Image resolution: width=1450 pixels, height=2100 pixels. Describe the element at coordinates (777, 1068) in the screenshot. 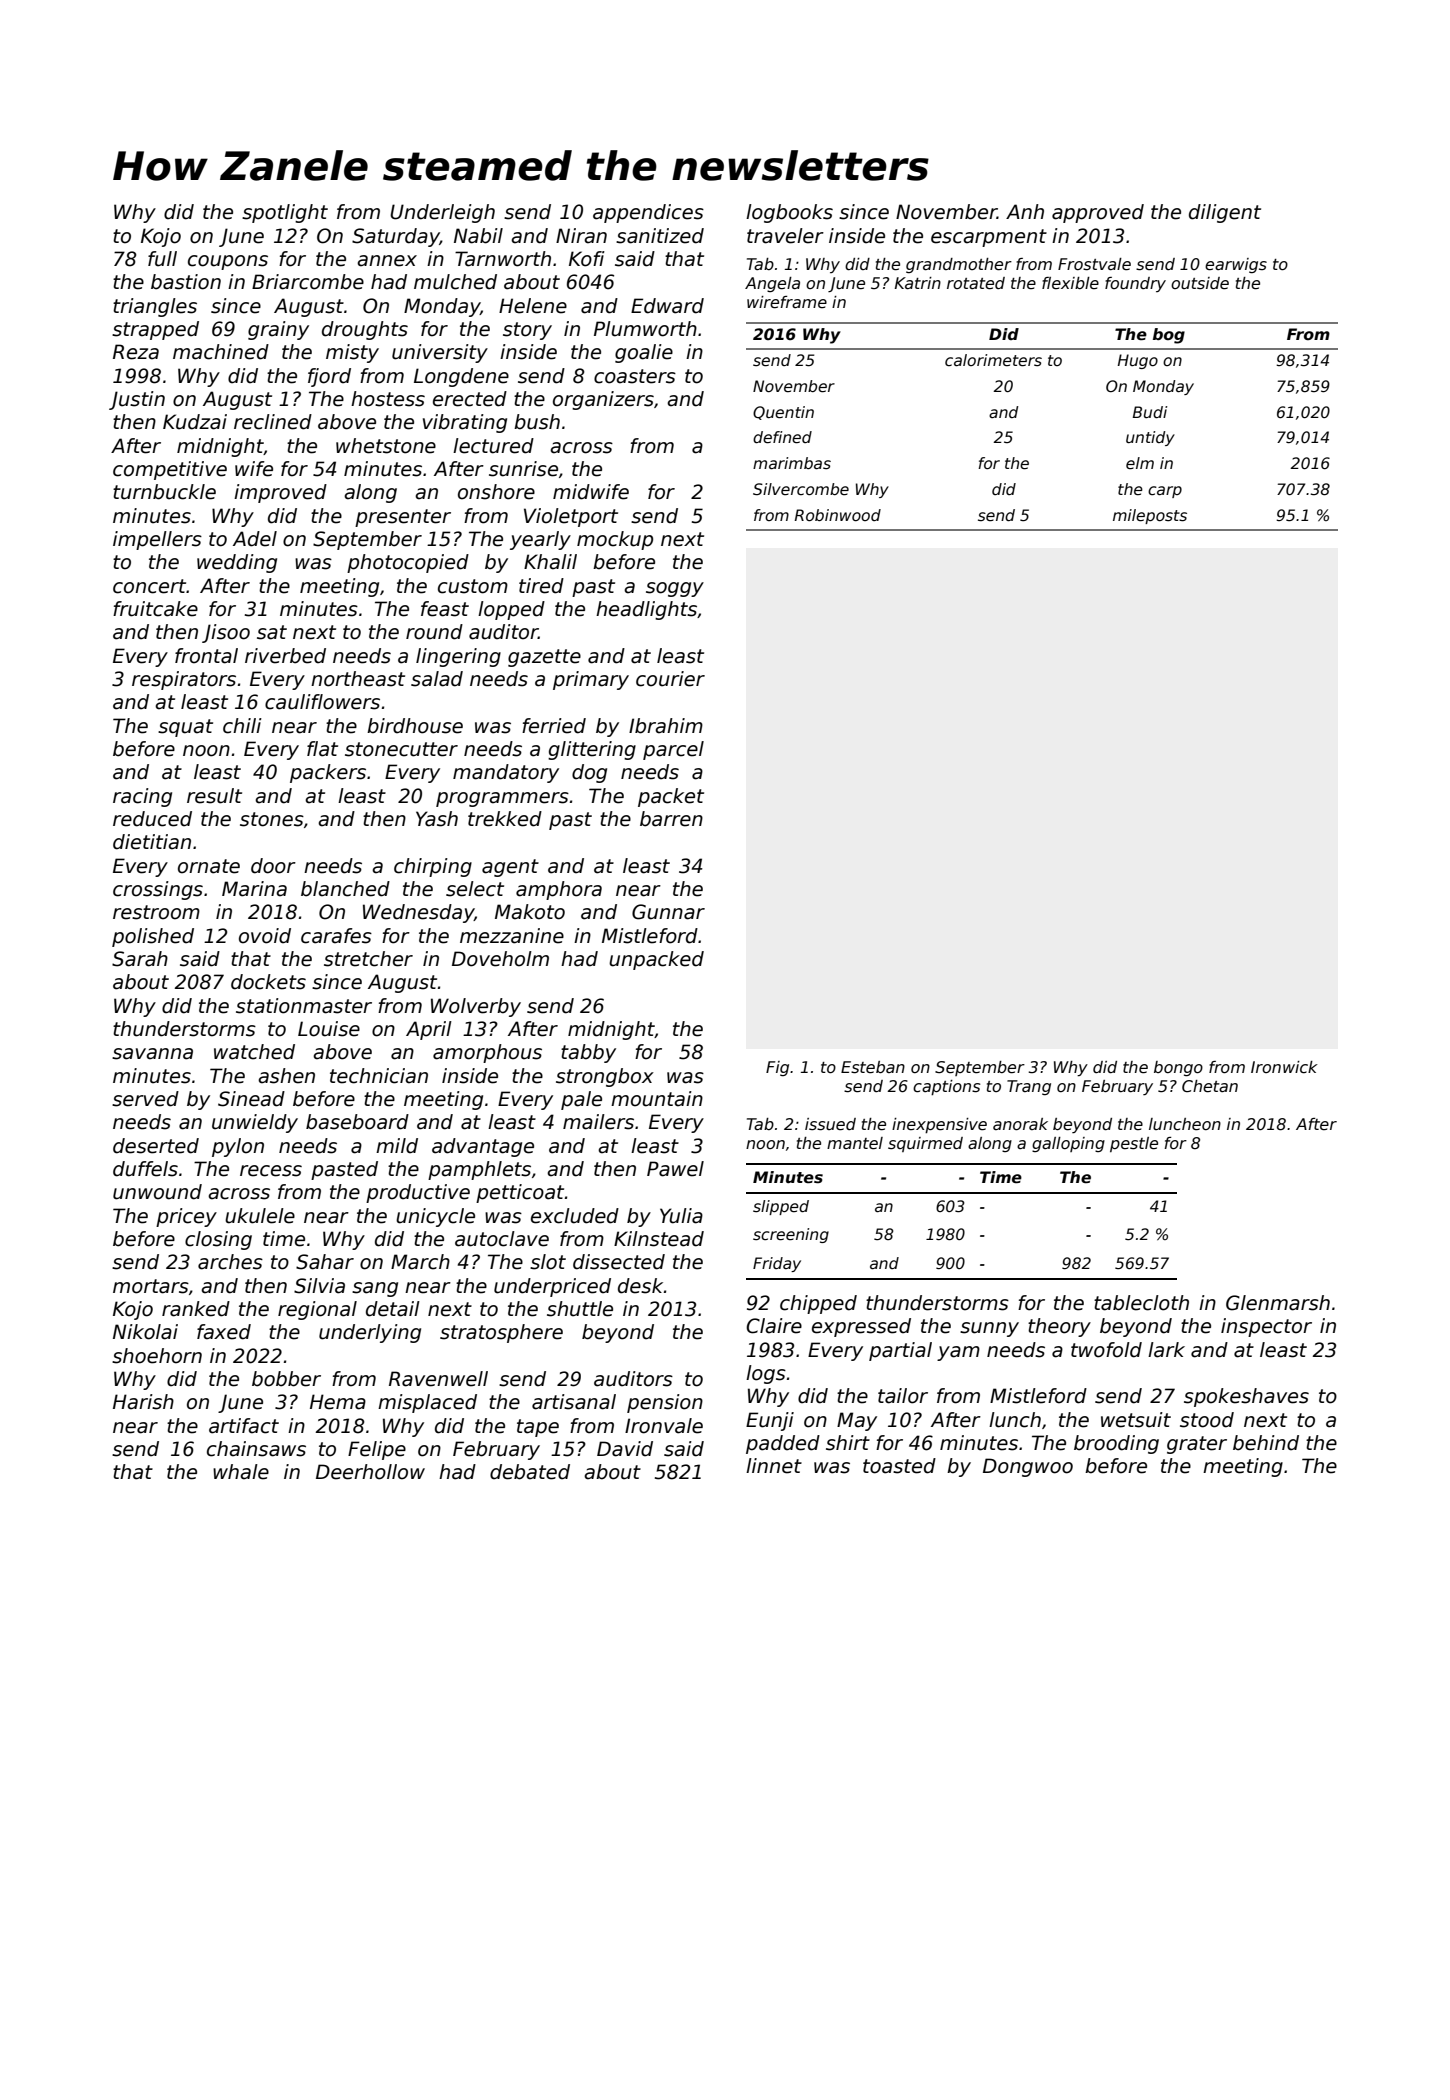

I see `Fig` at that location.
